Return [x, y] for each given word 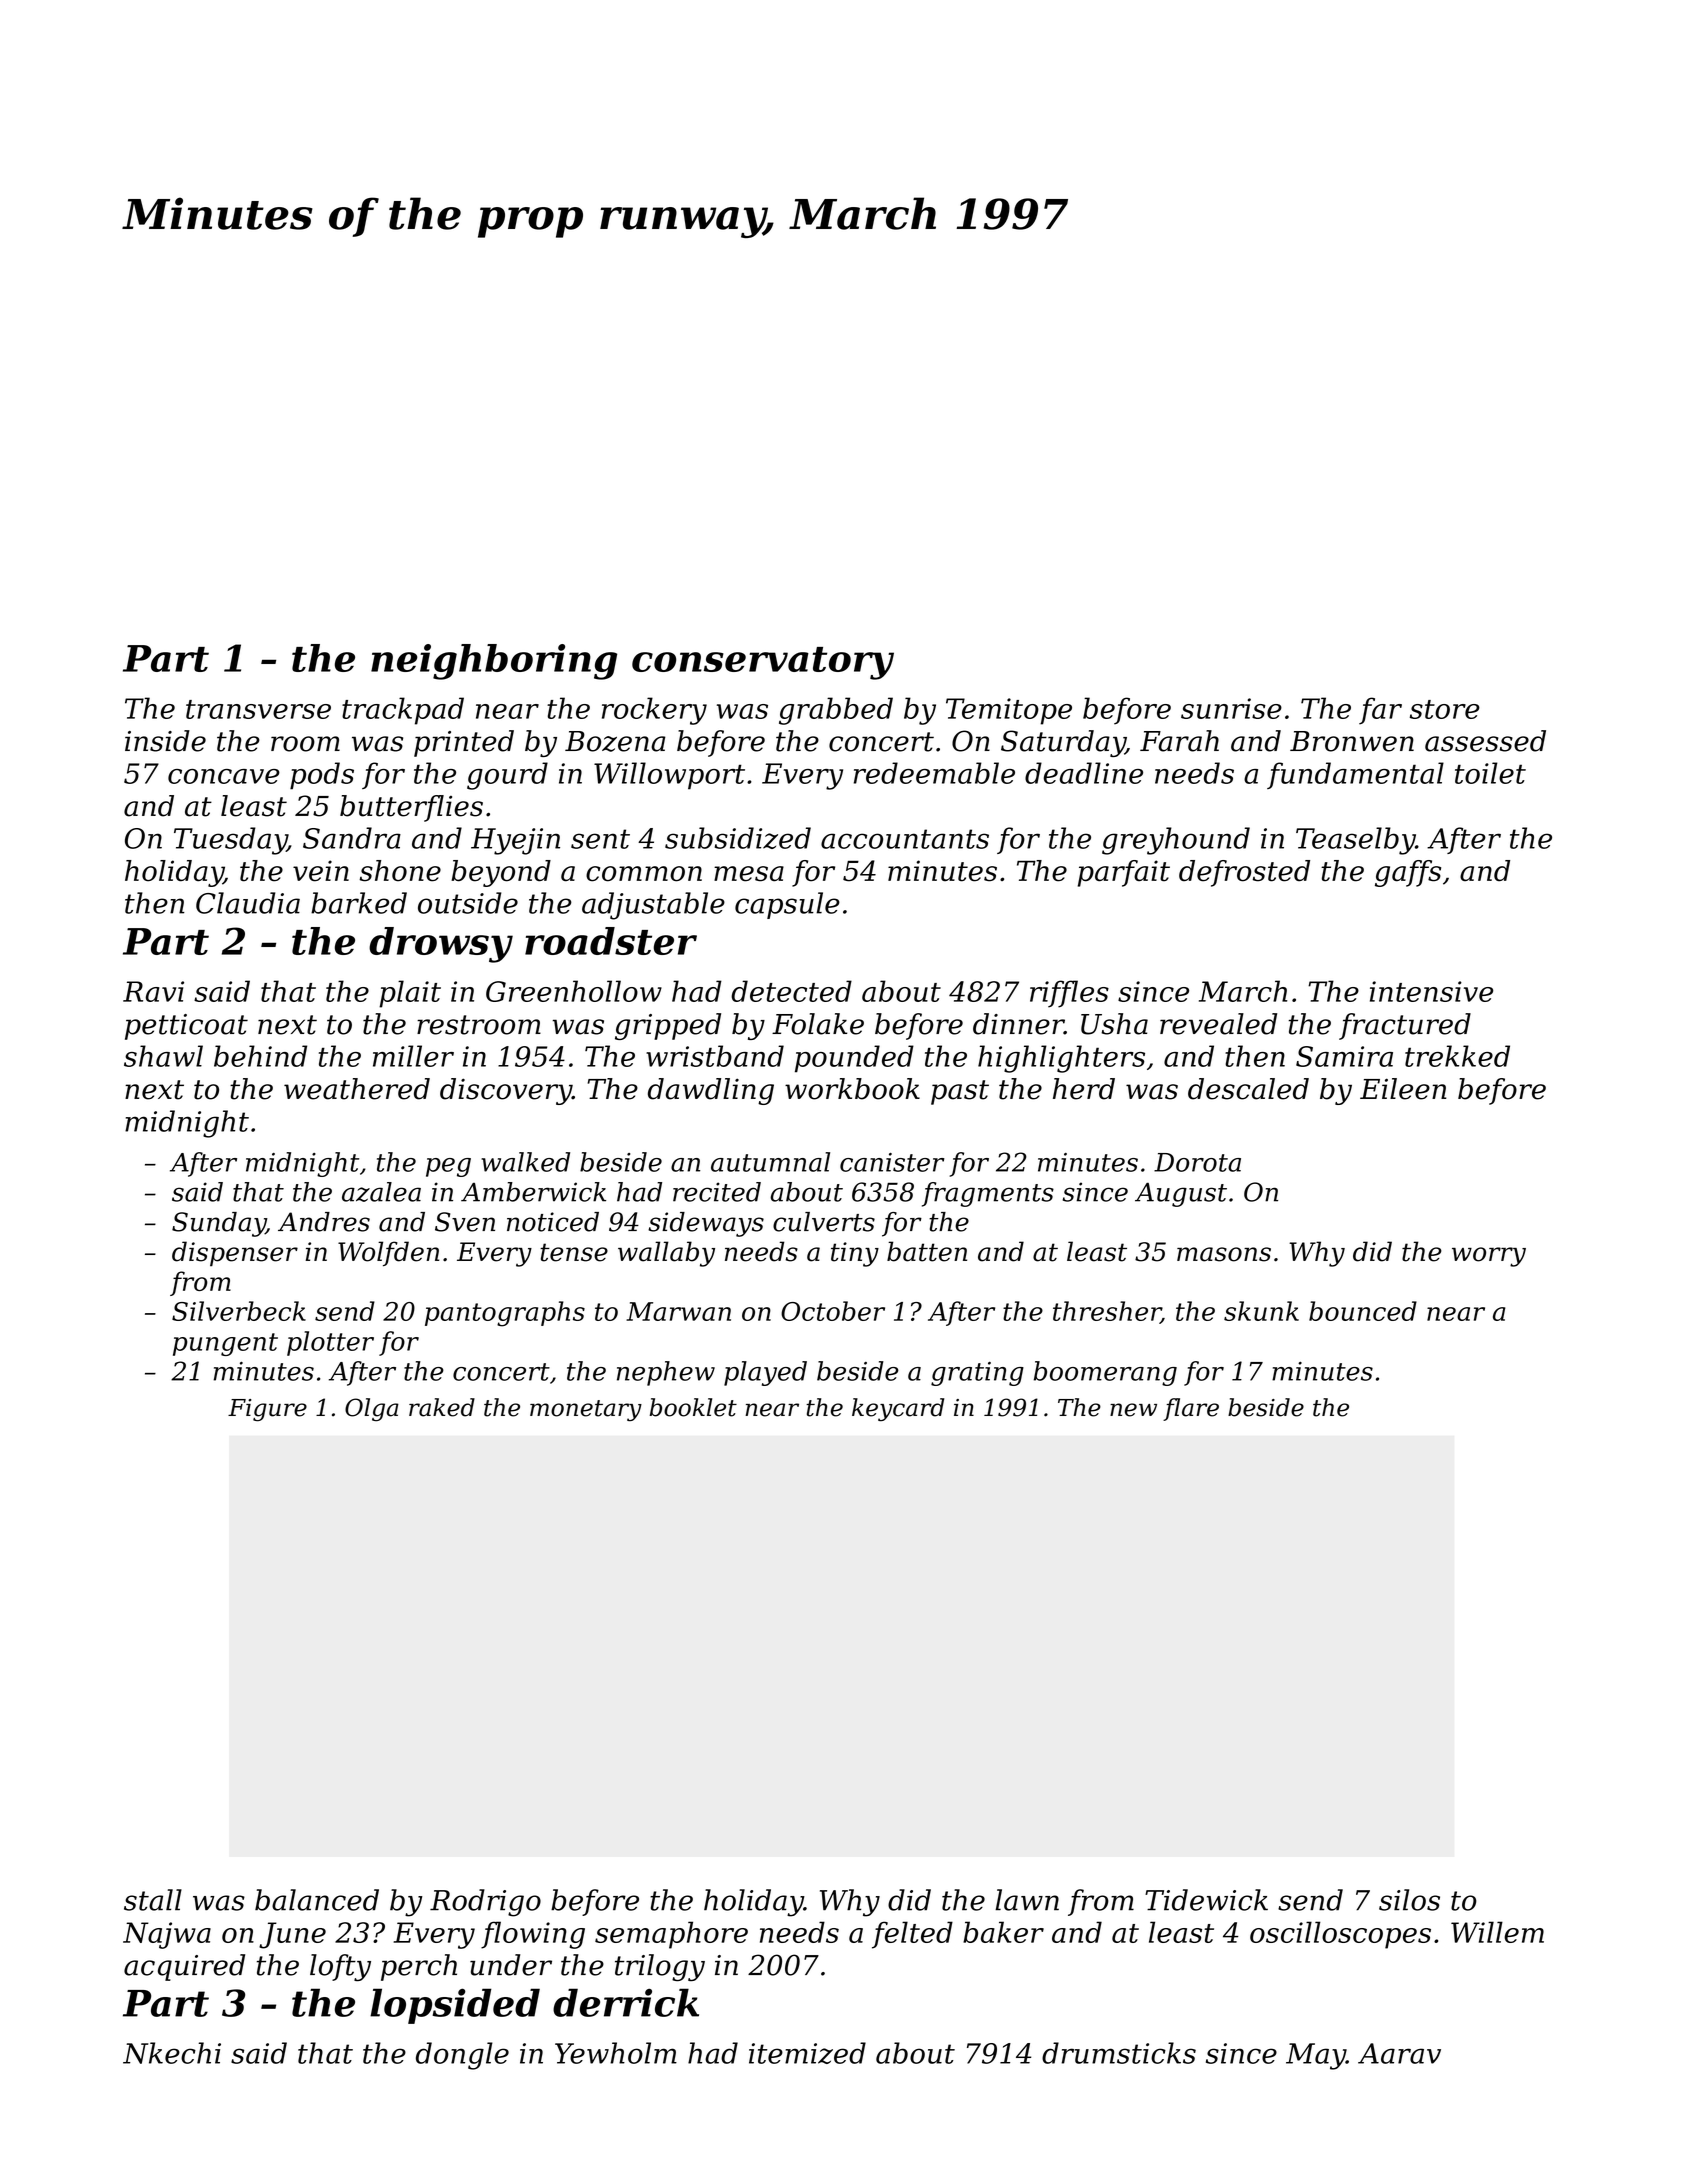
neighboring [494, 662]
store [1445, 709]
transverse [258, 709]
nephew [666, 1373]
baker [1003, 1932]
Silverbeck [239, 1311]
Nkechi [172, 2053]
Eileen [1403, 1089]
